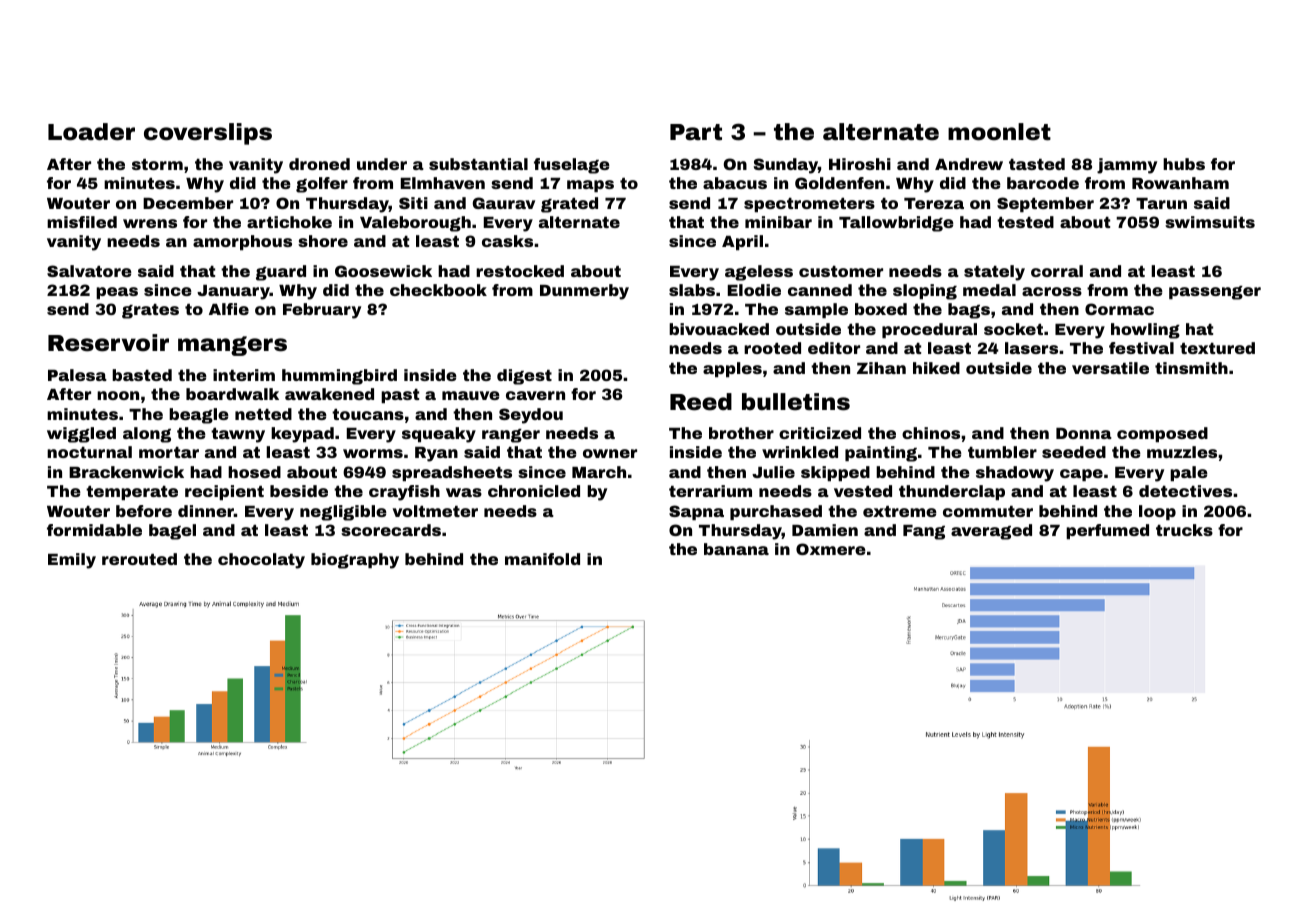  I want to click on droned, so click(319, 164).
